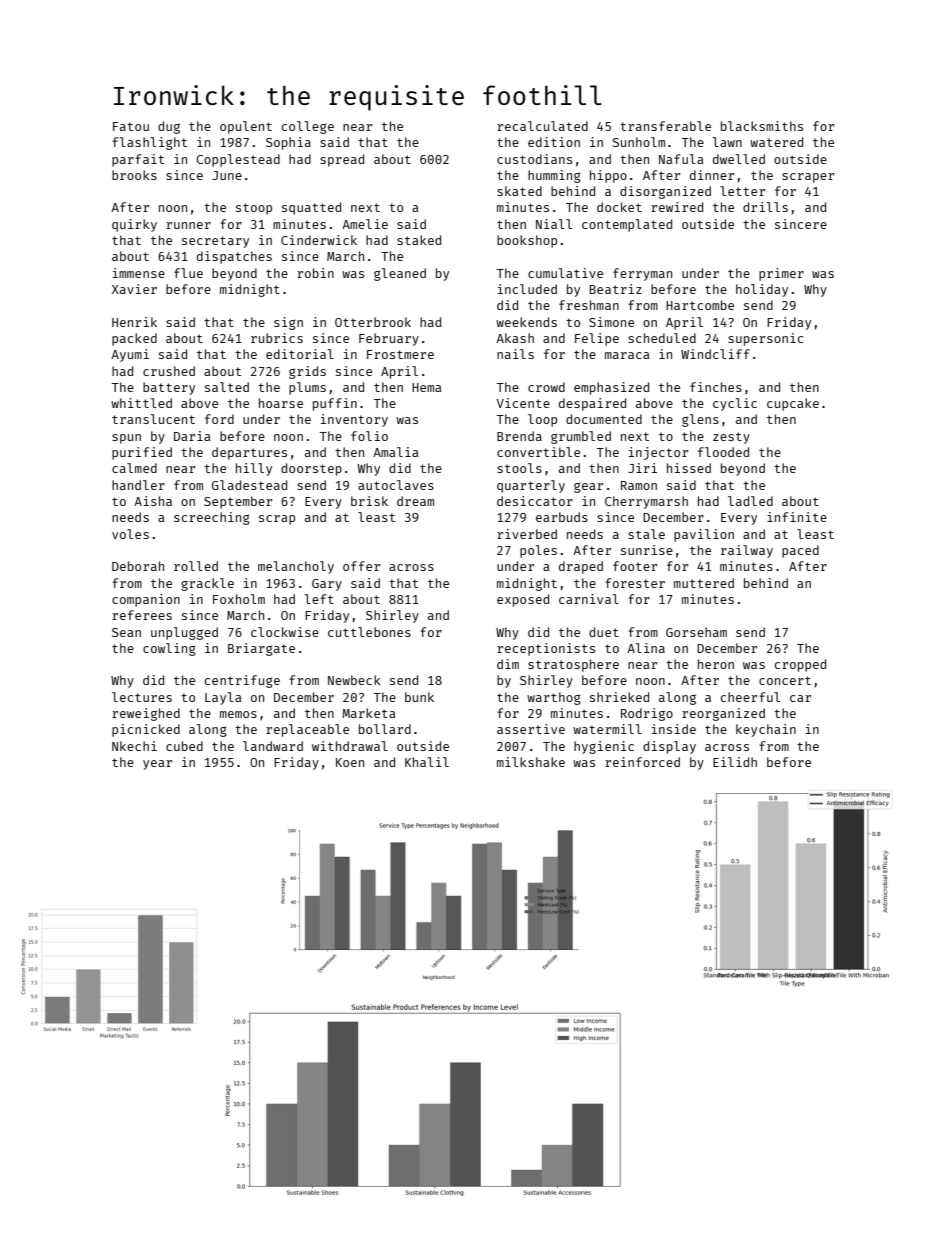 The image size is (952, 1233). Describe the element at coordinates (134, 175) in the document. I see `brooks` at that location.
